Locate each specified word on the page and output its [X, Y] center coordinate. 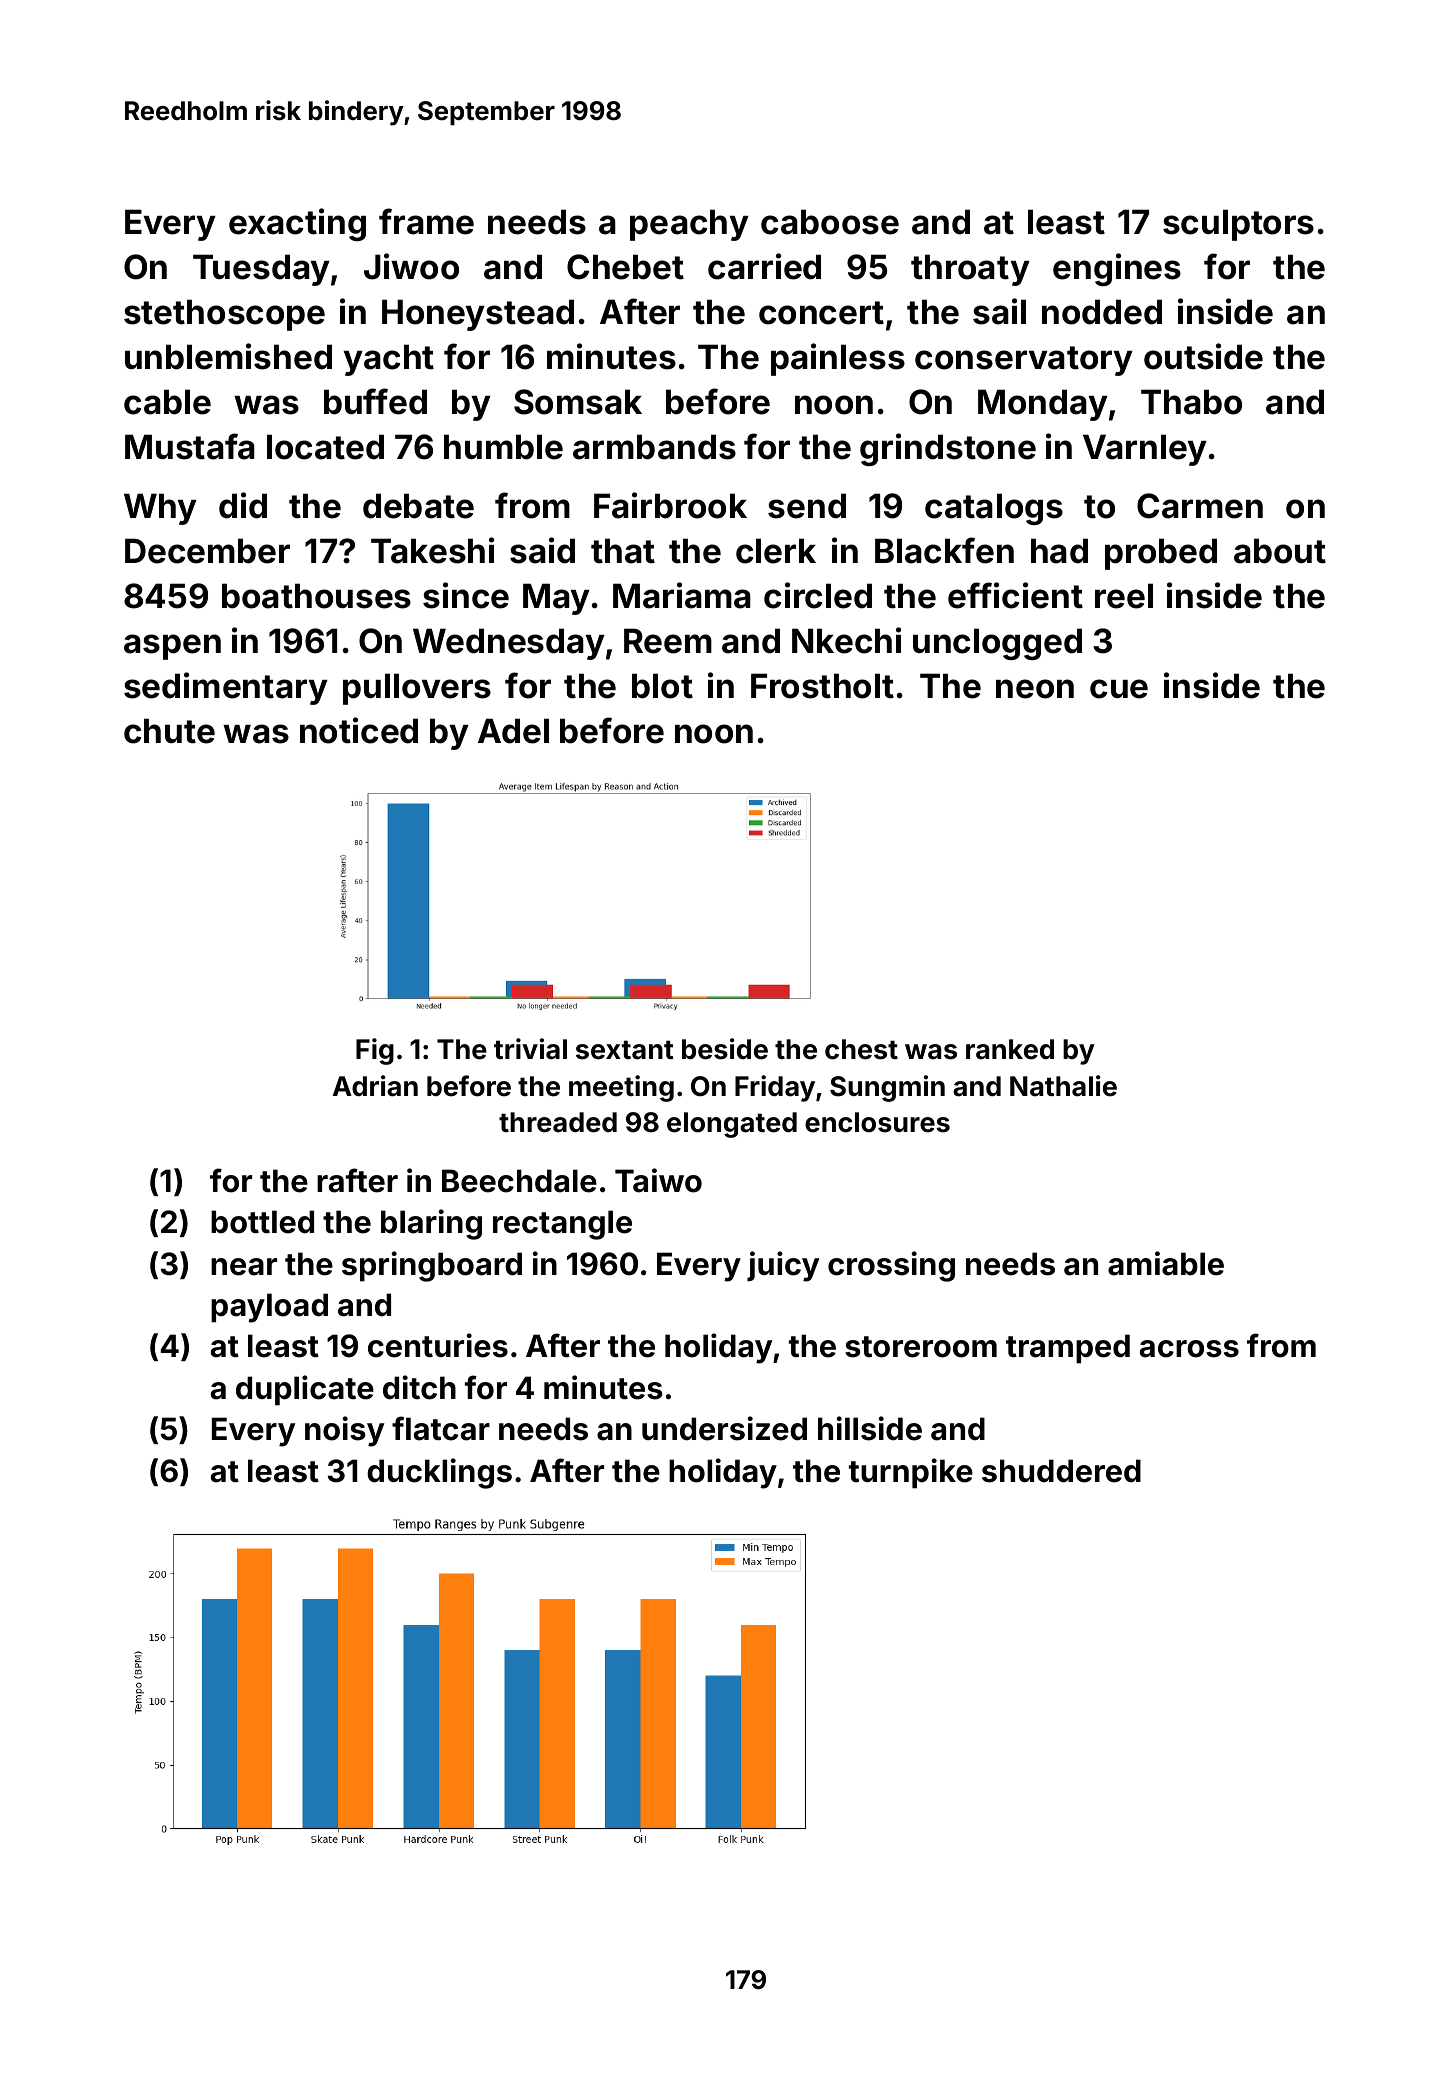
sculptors [1238, 225]
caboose [830, 222]
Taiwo [658, 1180]
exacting [297, 224]
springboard [432, 1266]
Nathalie [1063, 1086]
